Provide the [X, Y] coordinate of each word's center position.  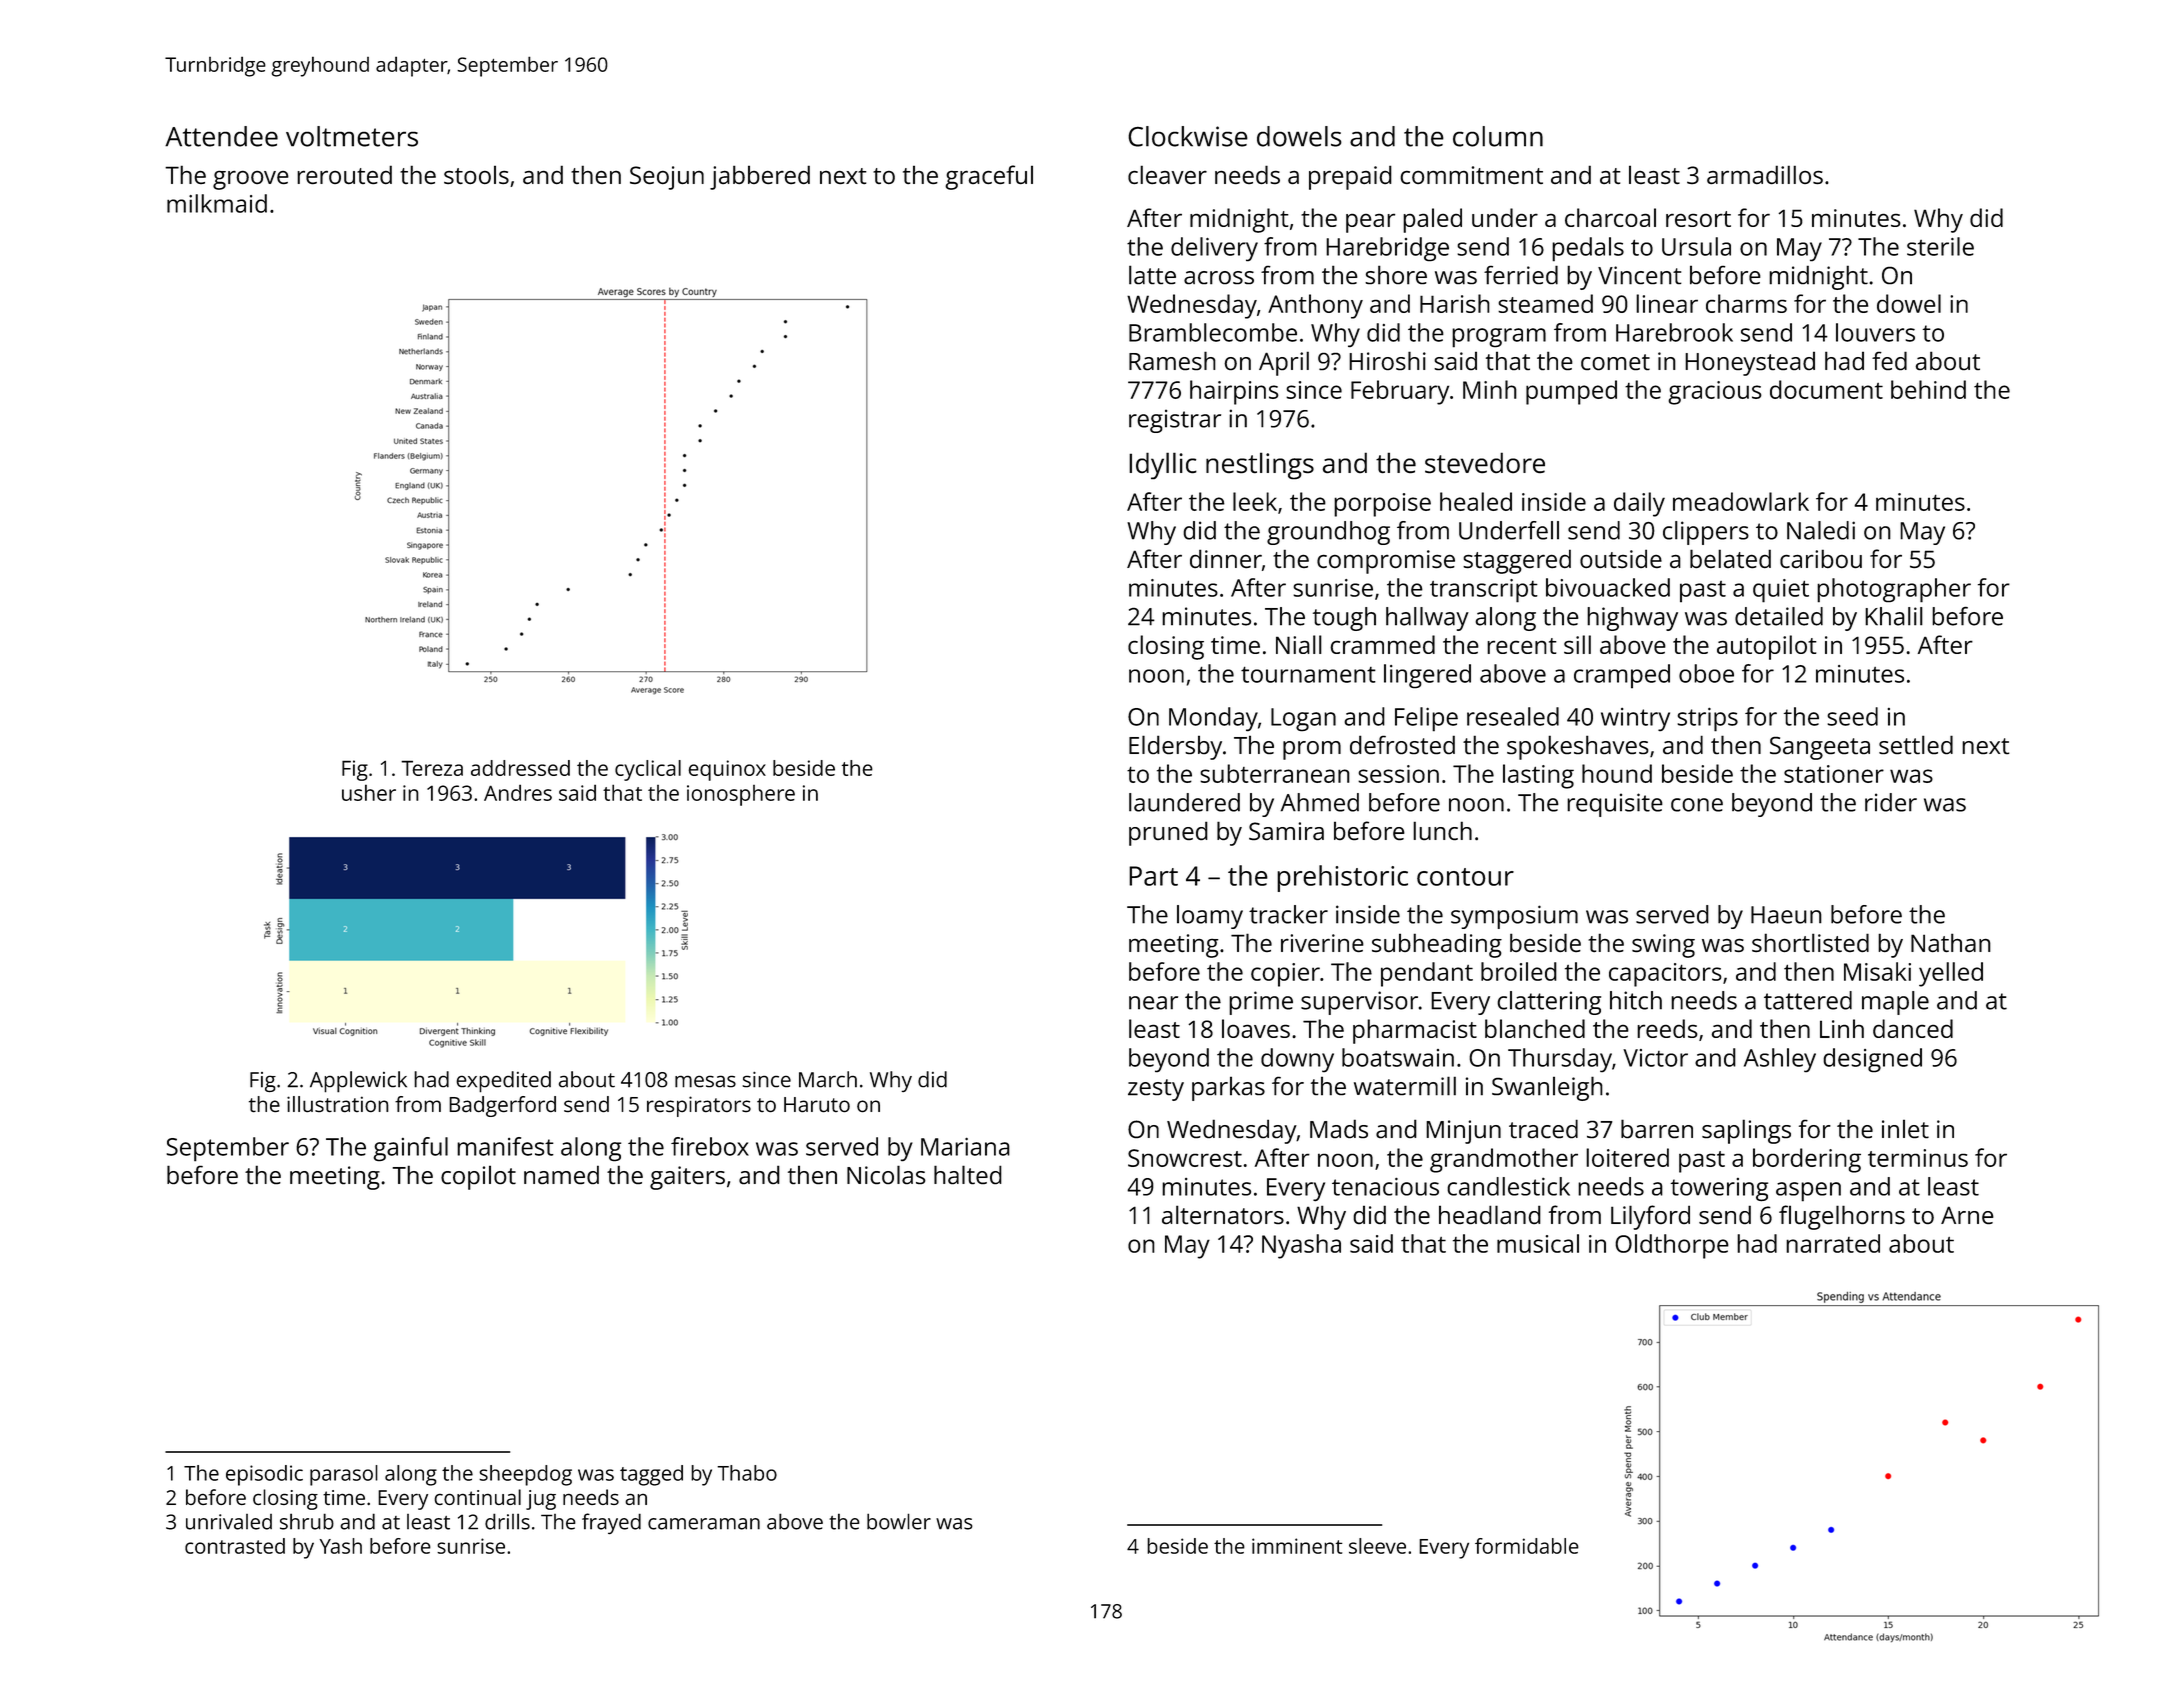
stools [476, 175]
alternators [1223, 1214]
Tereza [432, 768]
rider [1891, 802]
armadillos [1765, 174]
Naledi [1821, 530]
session [1398, 774]
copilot [478, 1178]
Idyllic [1163, 465]
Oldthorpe [1672, 1246]
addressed [520, 768]
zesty [1156, 1090]
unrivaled [229, 1522]
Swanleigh [1547, 1088]
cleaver [1167, 174]
